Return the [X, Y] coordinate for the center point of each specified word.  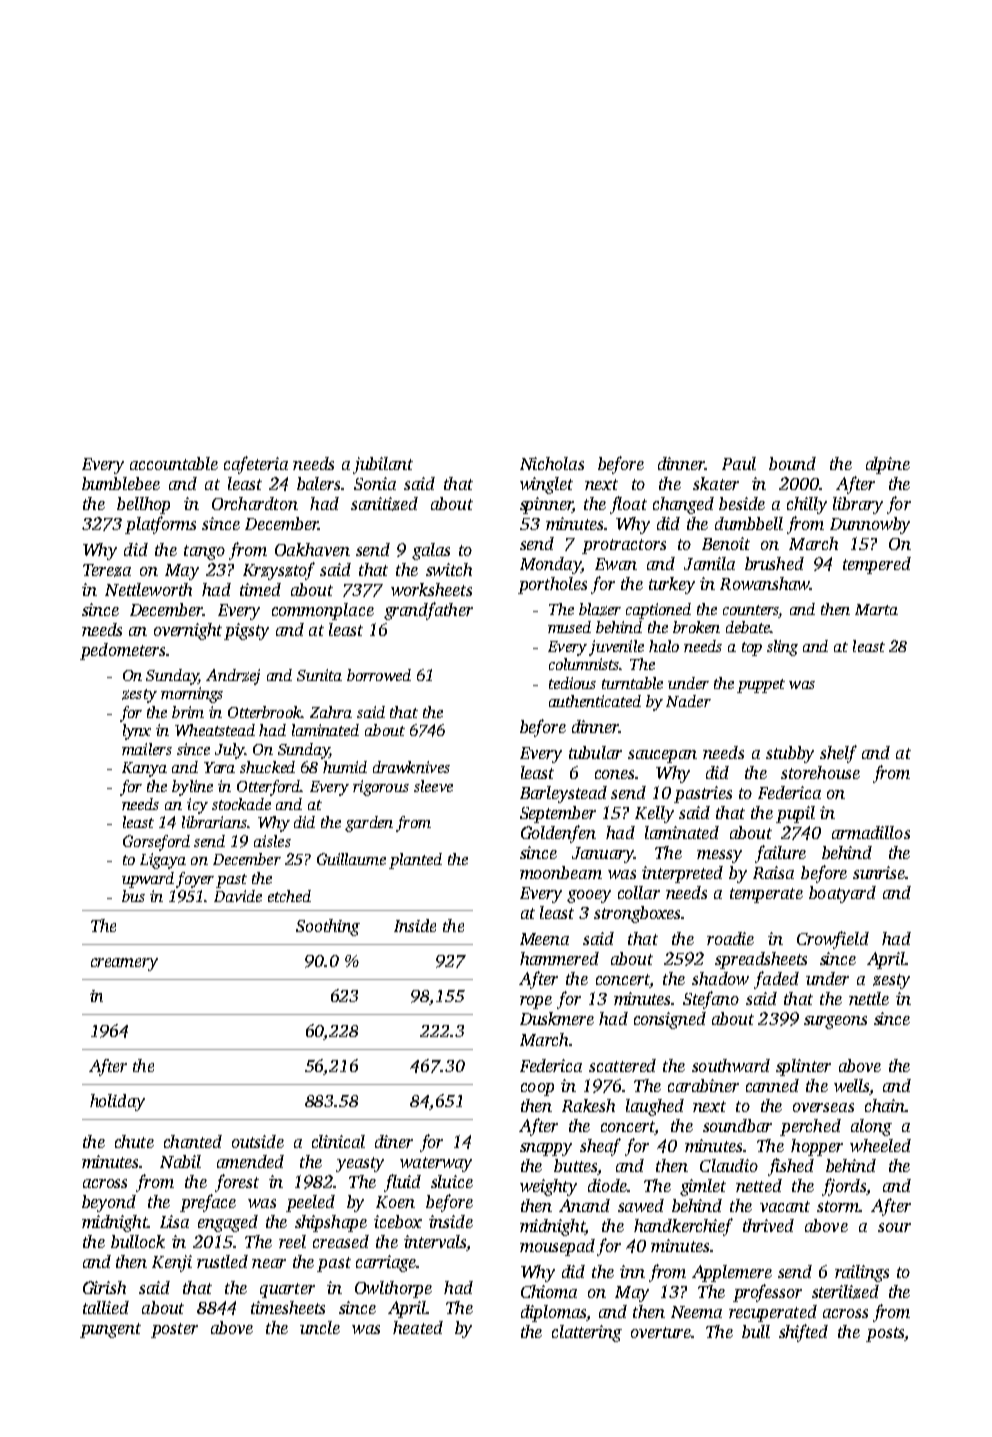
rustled [222, 1261]
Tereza [107, 570]
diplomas [553, 1313]
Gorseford [156, 843]
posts [885, 1334]
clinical [338, 1141]
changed [683, 505]
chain [885, 1105]
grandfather [428, 611]
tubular [595, 752]
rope [536, 1002]
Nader [688, 701]
